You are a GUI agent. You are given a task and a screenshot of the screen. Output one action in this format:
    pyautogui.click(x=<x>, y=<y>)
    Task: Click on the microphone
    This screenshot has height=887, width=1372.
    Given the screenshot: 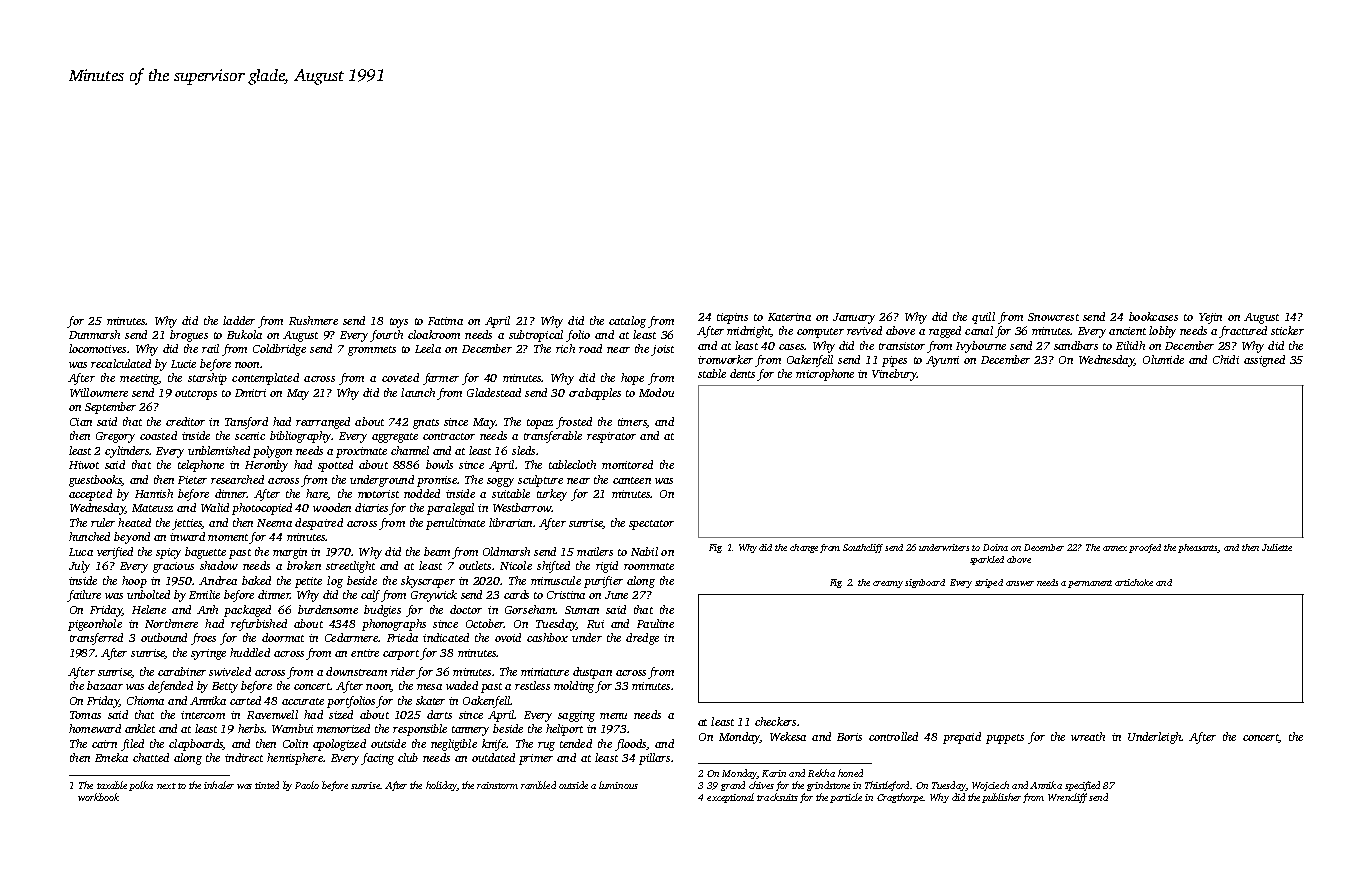 What is the action you would take?
    pyautogui.click(x=825, y=375)
